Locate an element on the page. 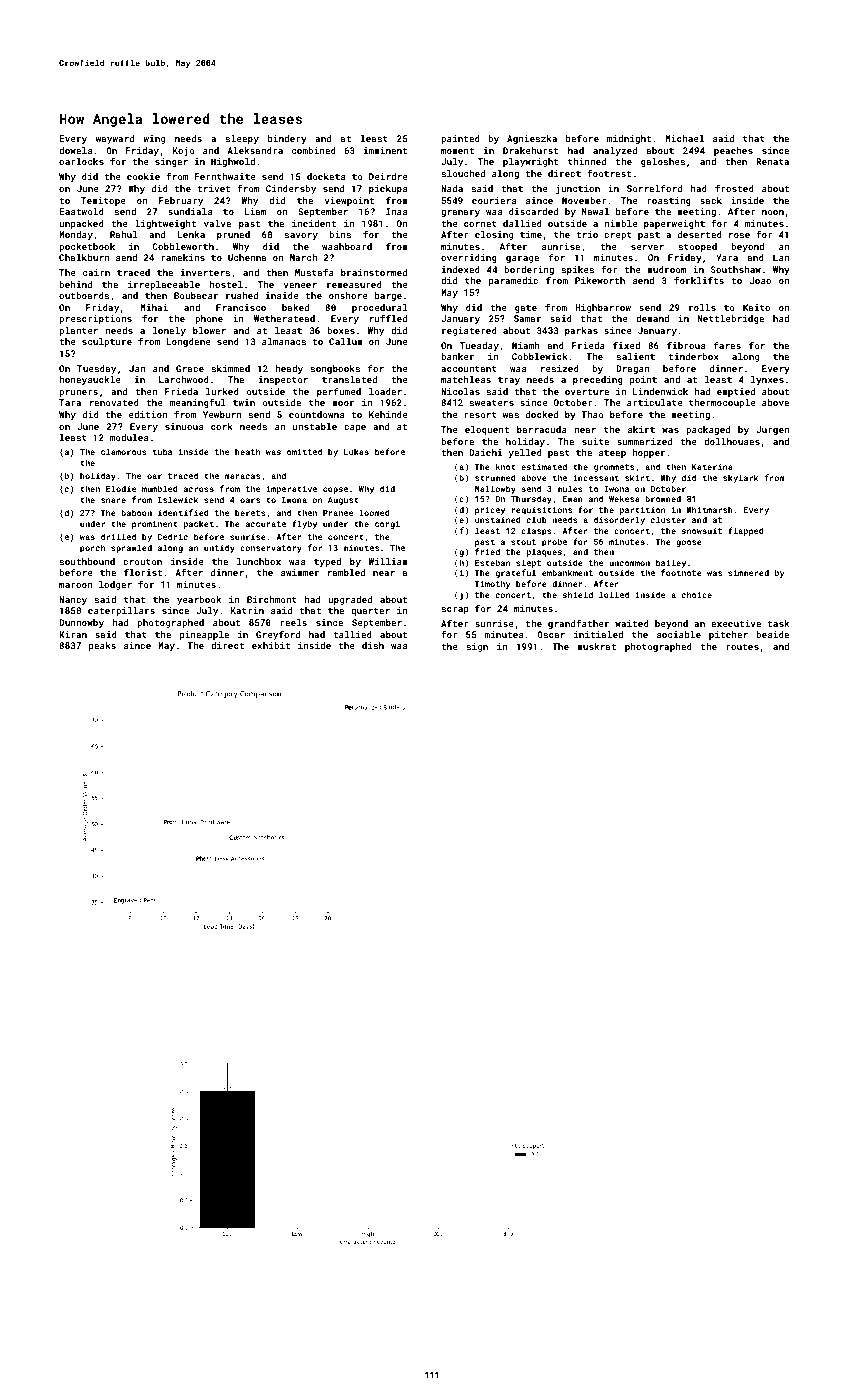  paramedic is located at coordinates (513, 281).
